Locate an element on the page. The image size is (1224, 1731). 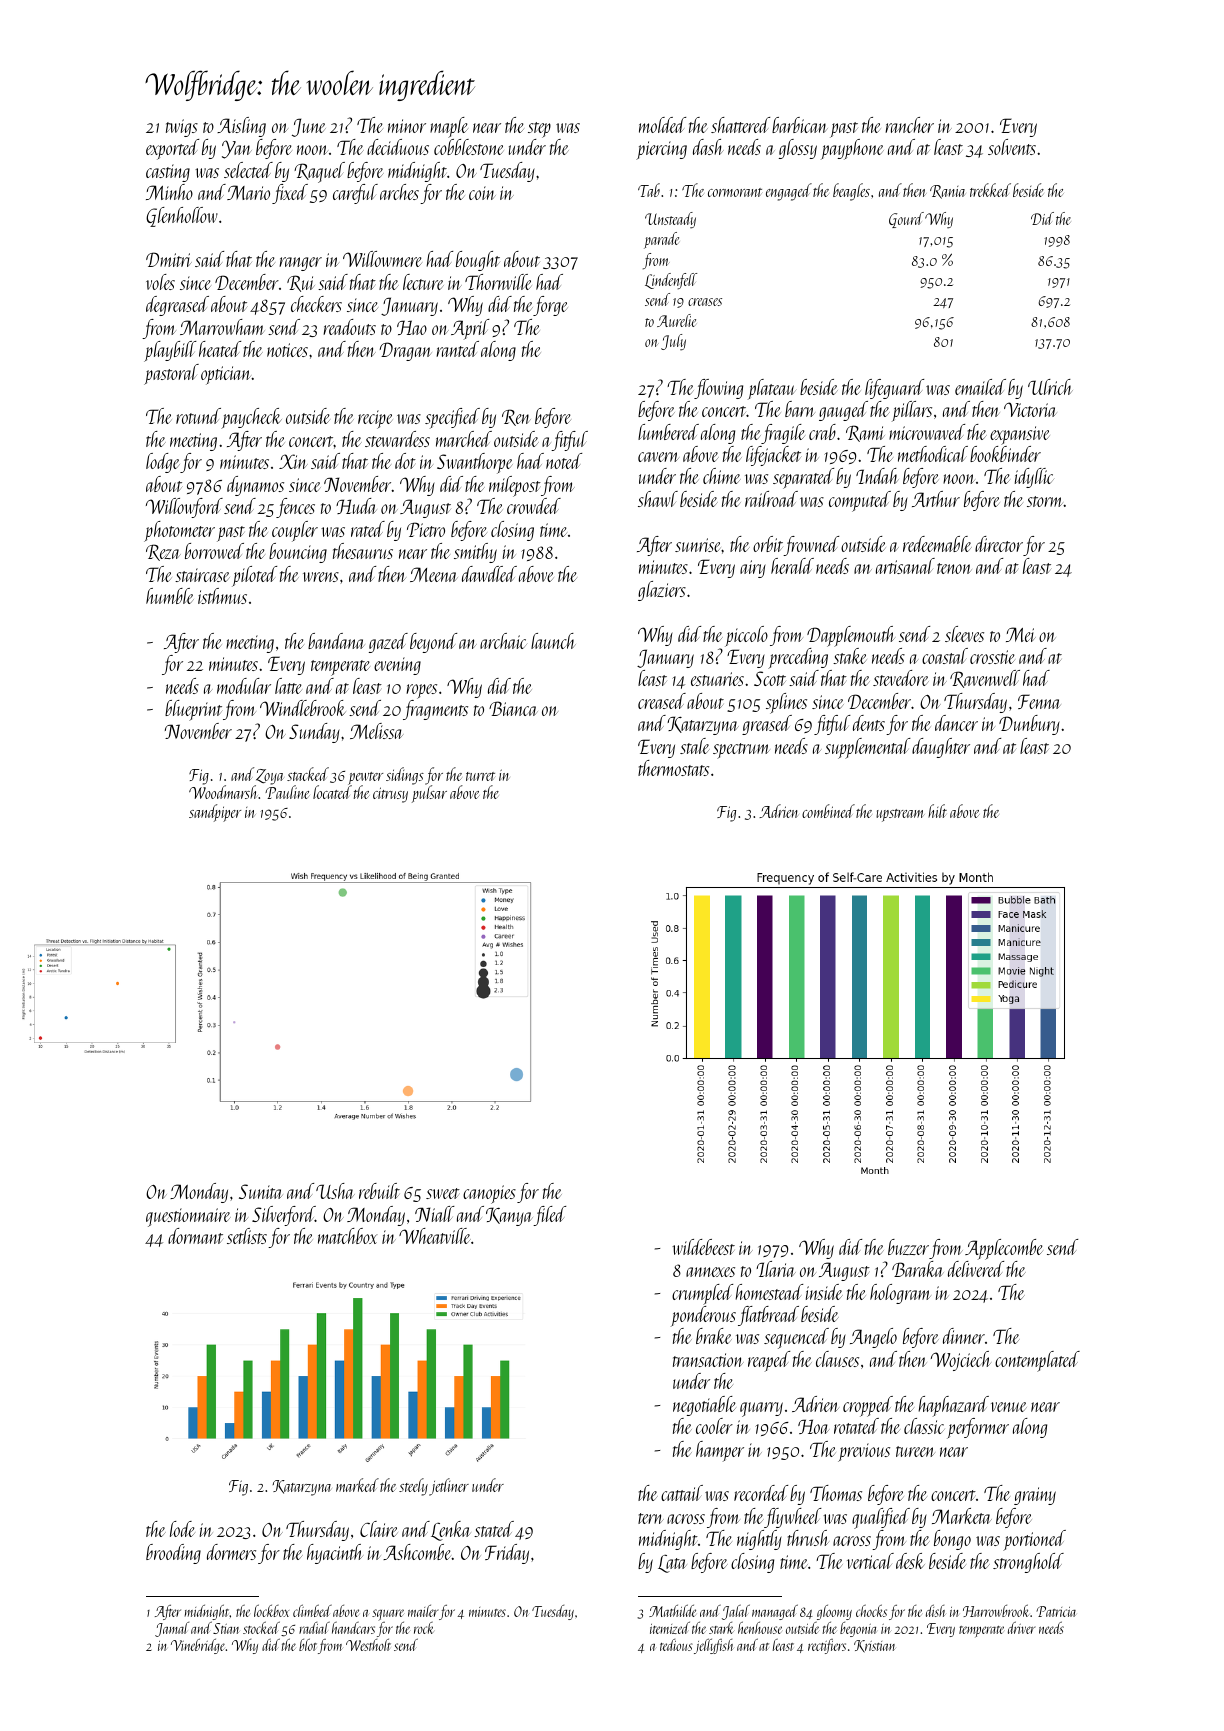
shawl is located at coordinates (658, 499).
